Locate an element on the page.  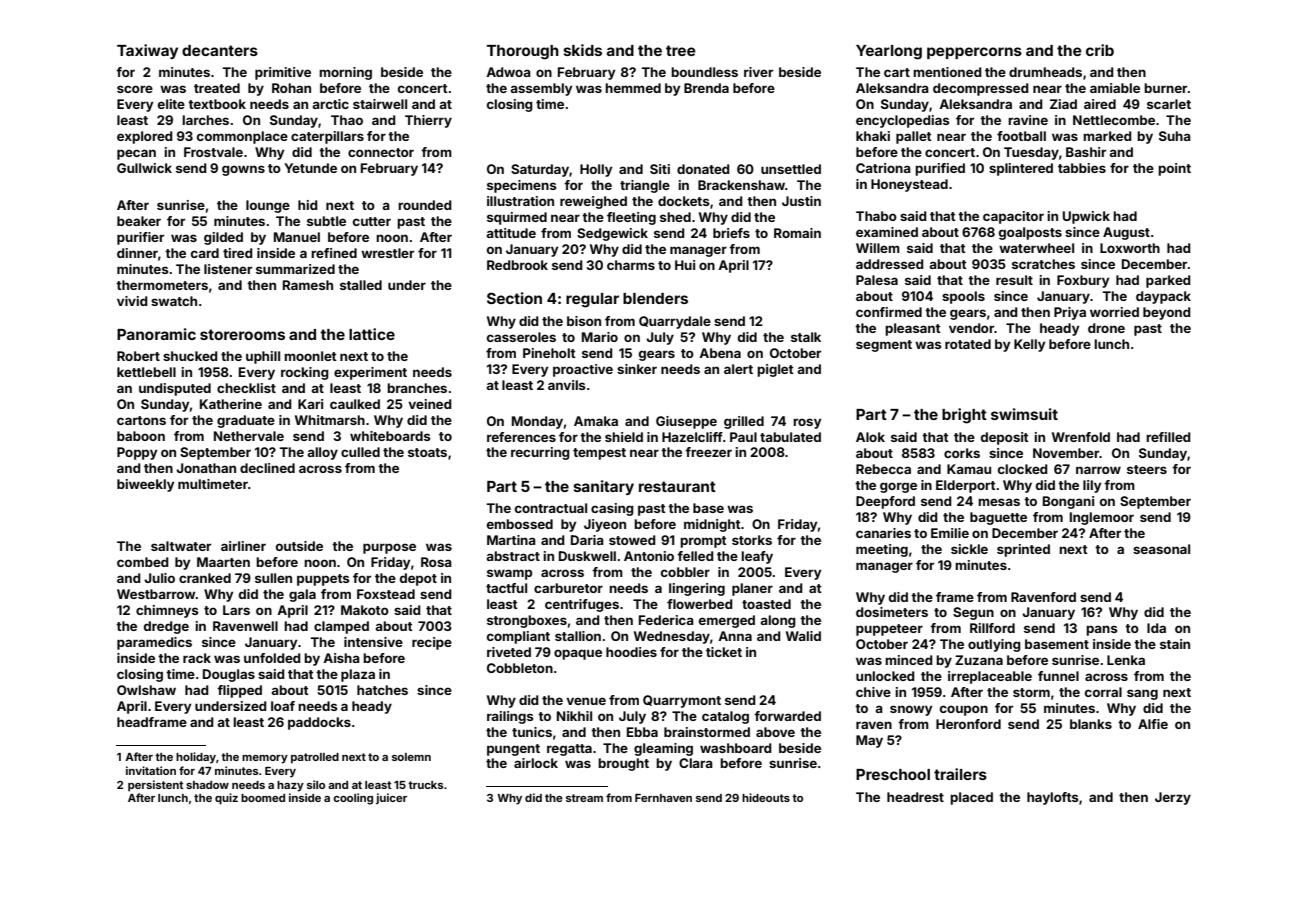
tree is located at coordinates (681, 50).
